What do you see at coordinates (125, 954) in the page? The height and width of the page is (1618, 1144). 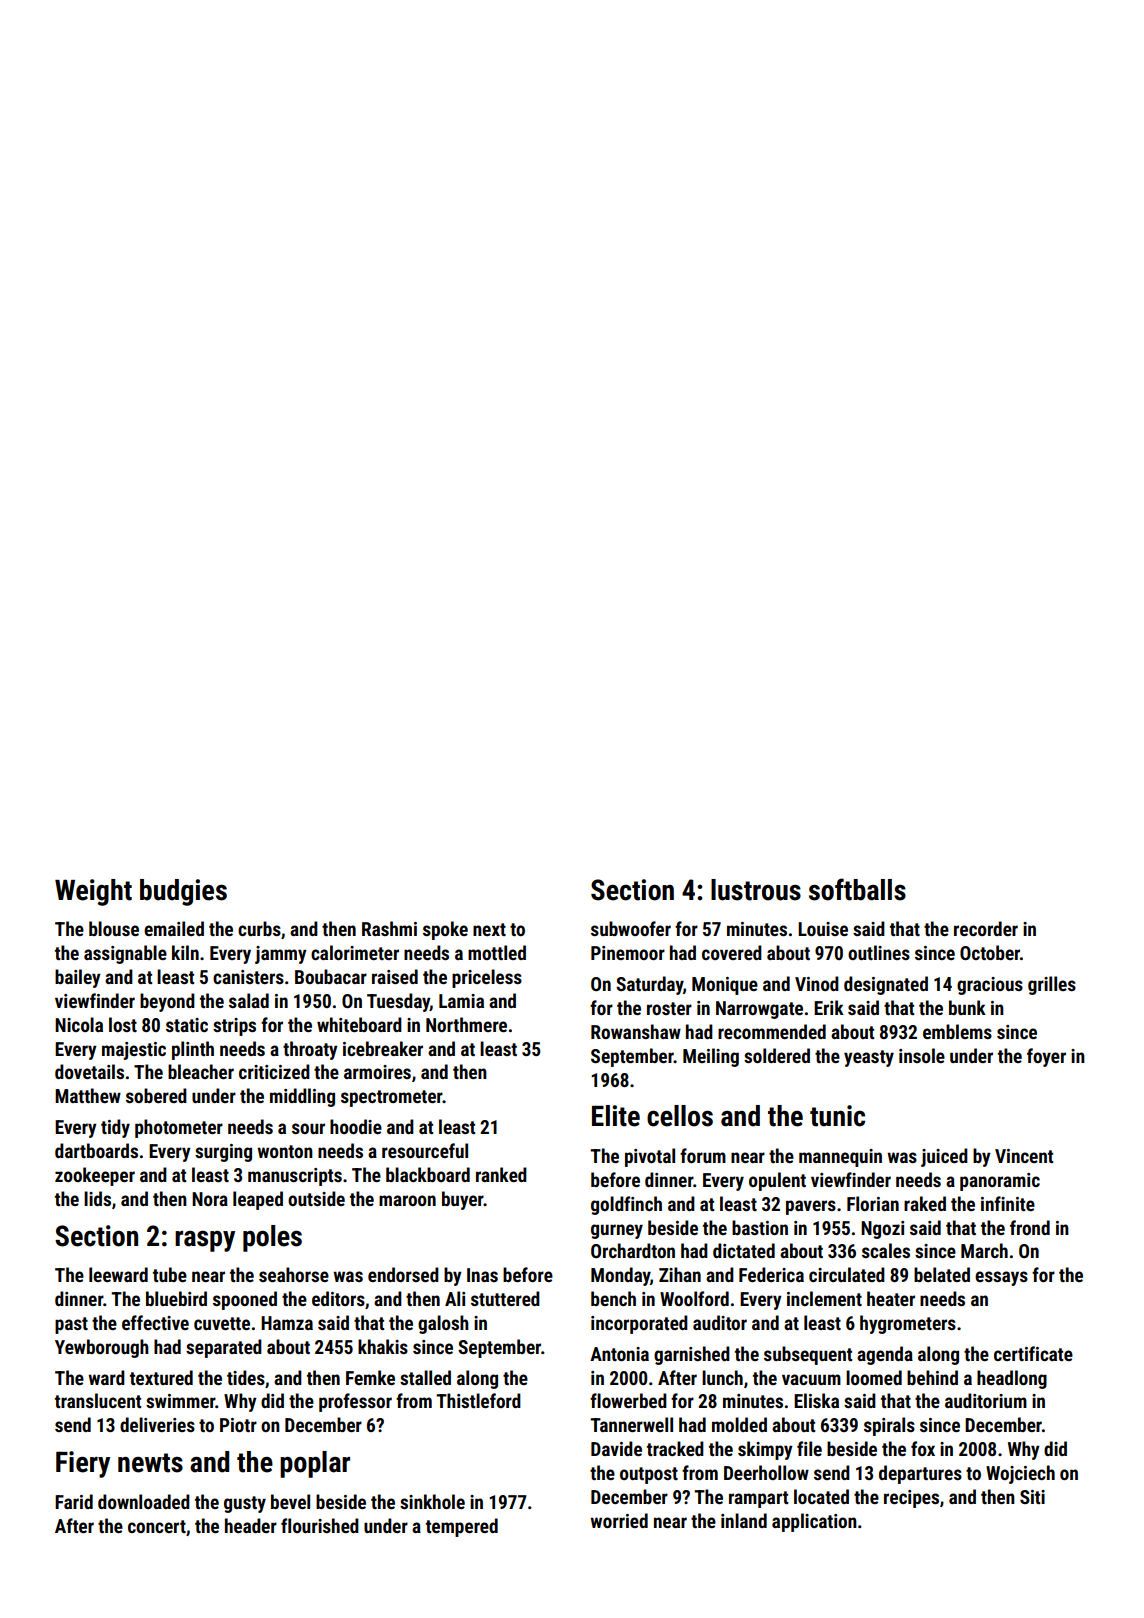 I see `assignable` at bounding box center [125, 954].
